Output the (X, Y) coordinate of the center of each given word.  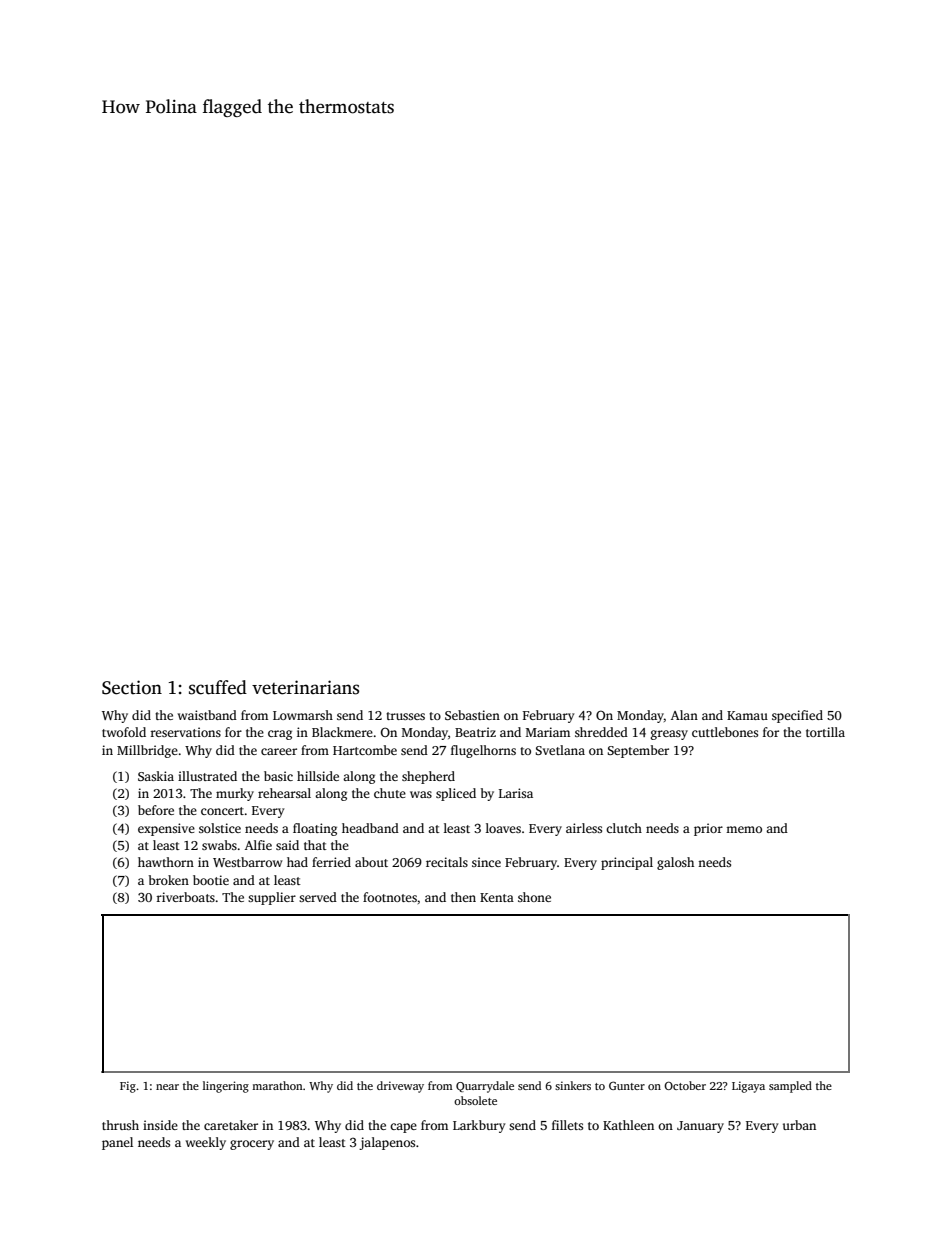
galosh (675, 863)
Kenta (497, 897)
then (463, 897)
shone (534, 897)
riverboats (185, 897)
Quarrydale (485, 1087)
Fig (128, 1087)
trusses (405, 716)
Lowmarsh (303, 715)
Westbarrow (248, 862)
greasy (669, 735)
